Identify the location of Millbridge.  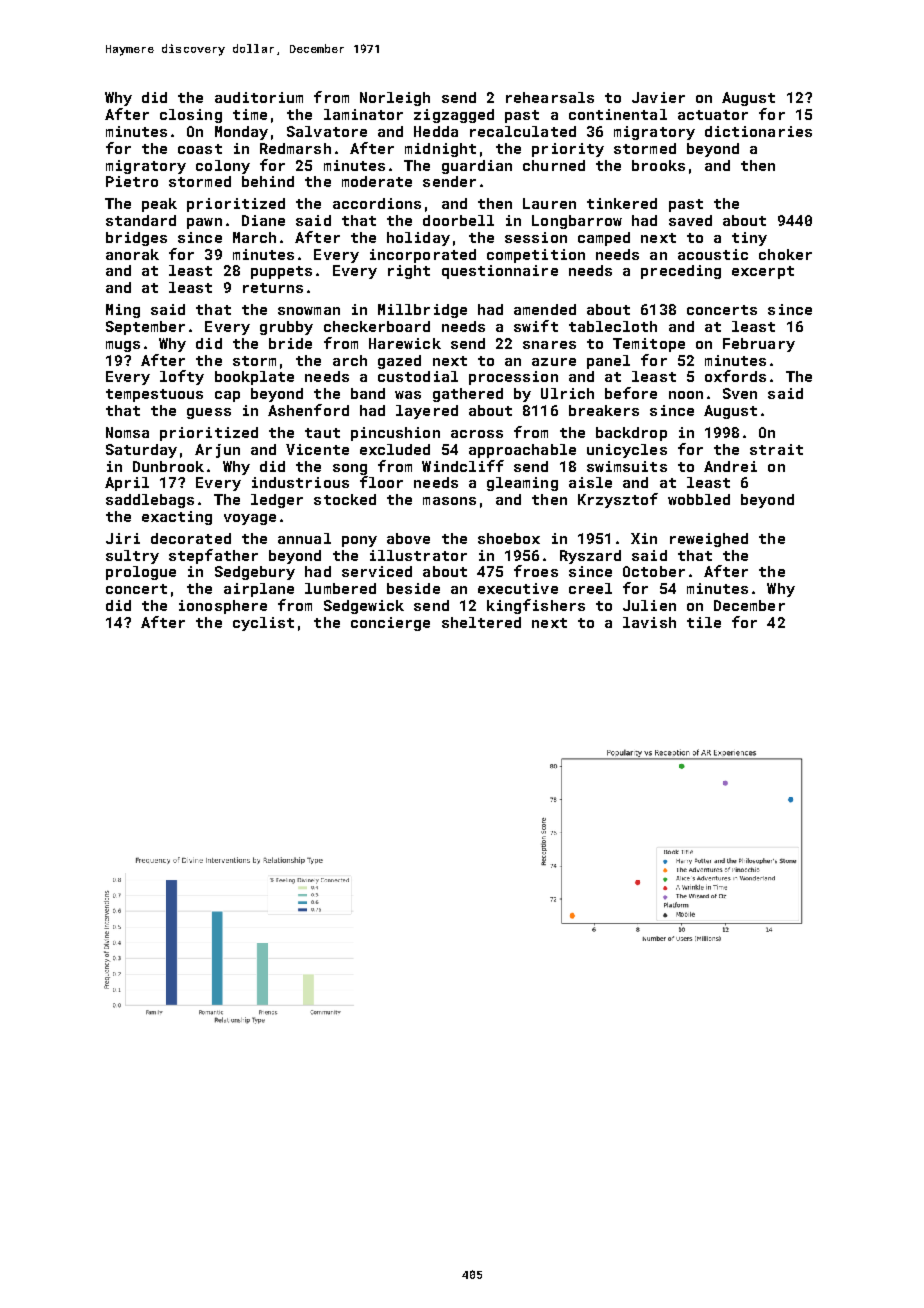
(422, 311).
